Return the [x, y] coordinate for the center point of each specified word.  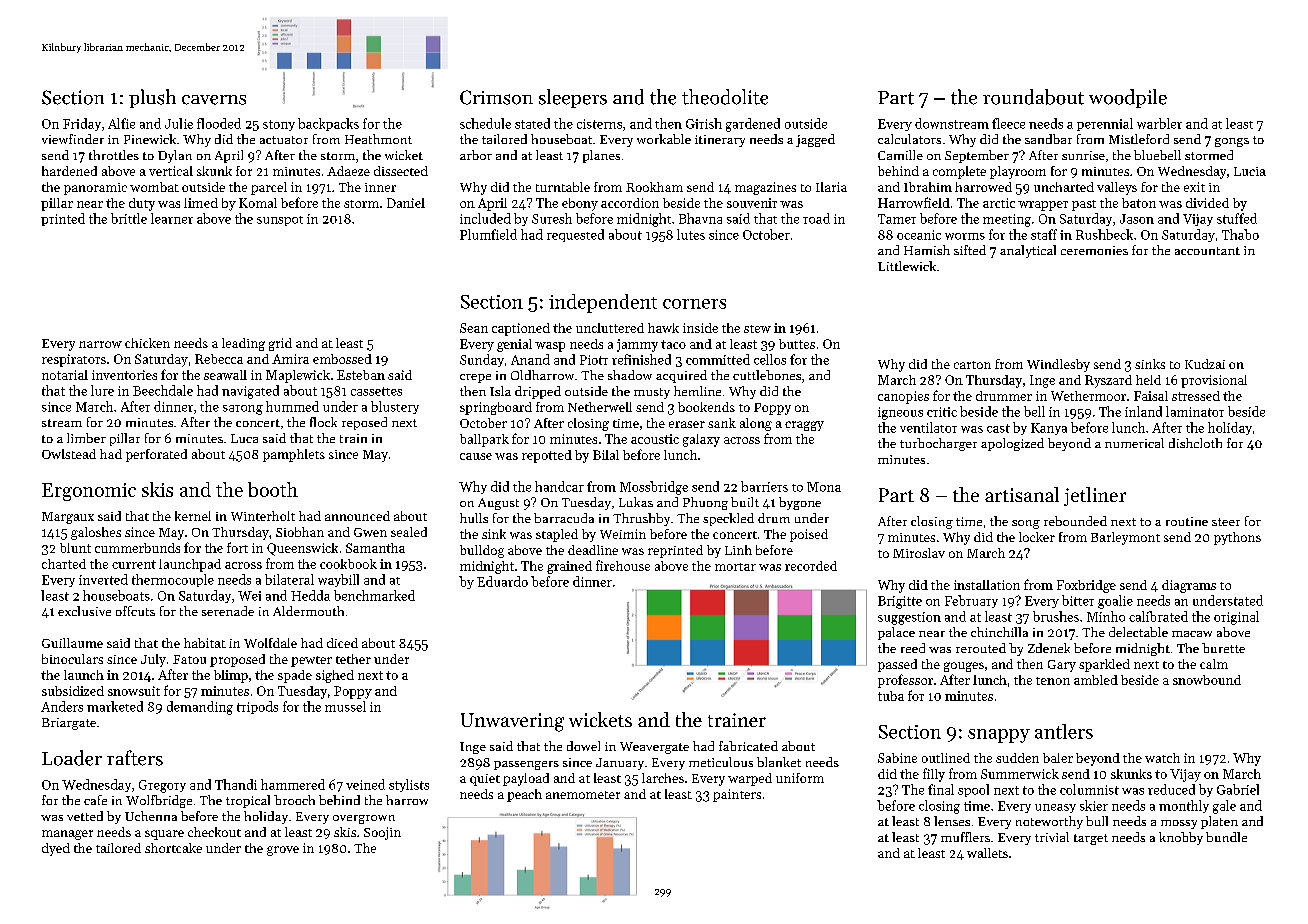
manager [67, 835]
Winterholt [263, 516]
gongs [1232, 142]
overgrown [364, 819]
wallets [987, 853]
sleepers [573, 98]
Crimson [496, 97]
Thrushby [641, 519]
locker [1037, 537]
